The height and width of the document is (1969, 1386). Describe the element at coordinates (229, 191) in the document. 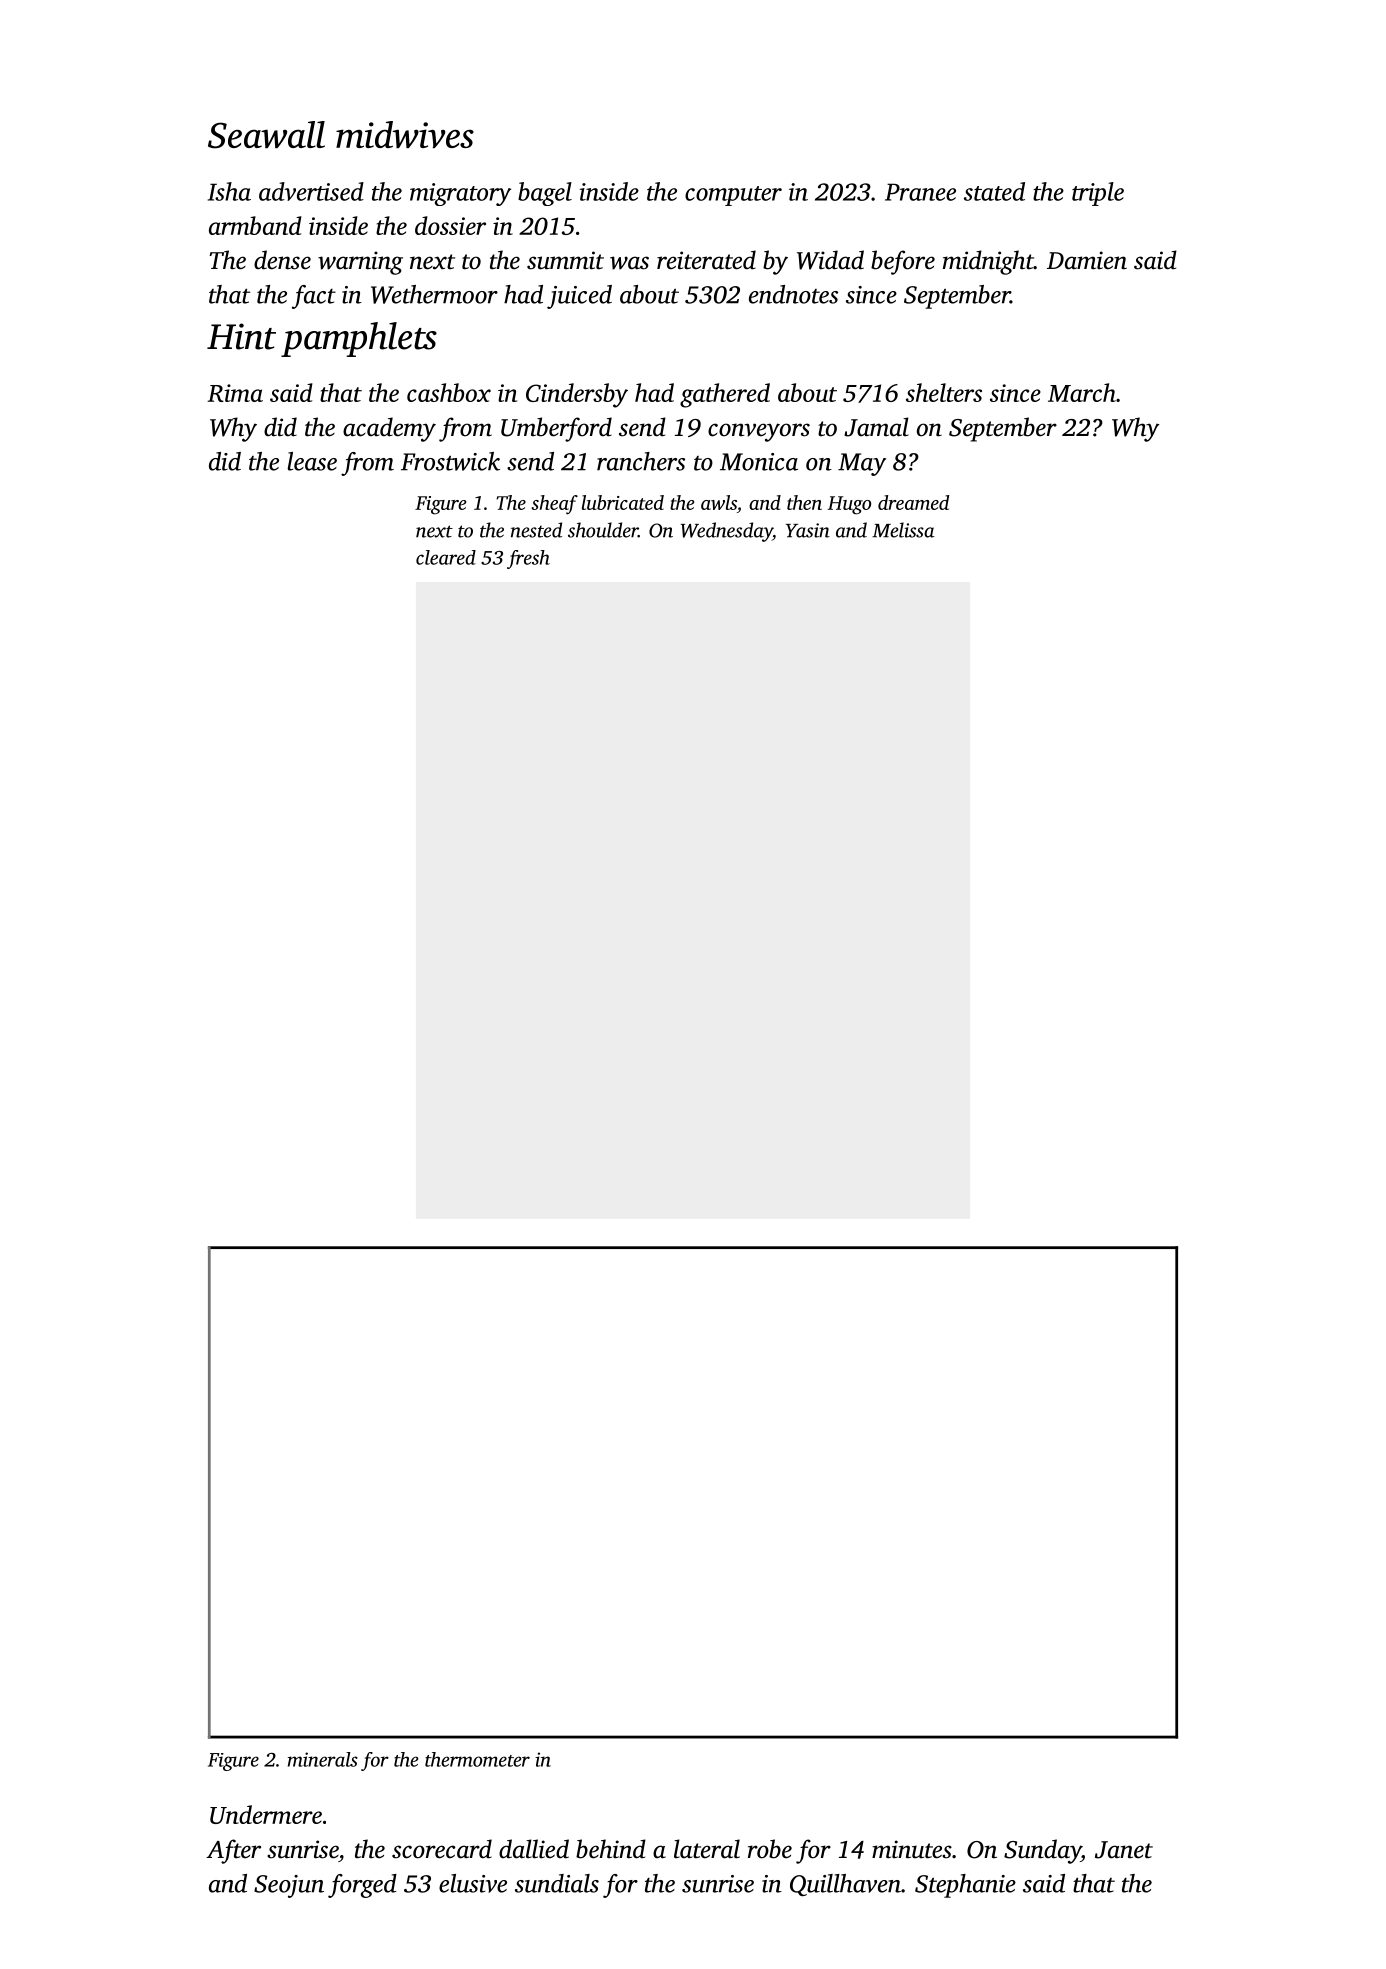

I see `Isha` at that location.
